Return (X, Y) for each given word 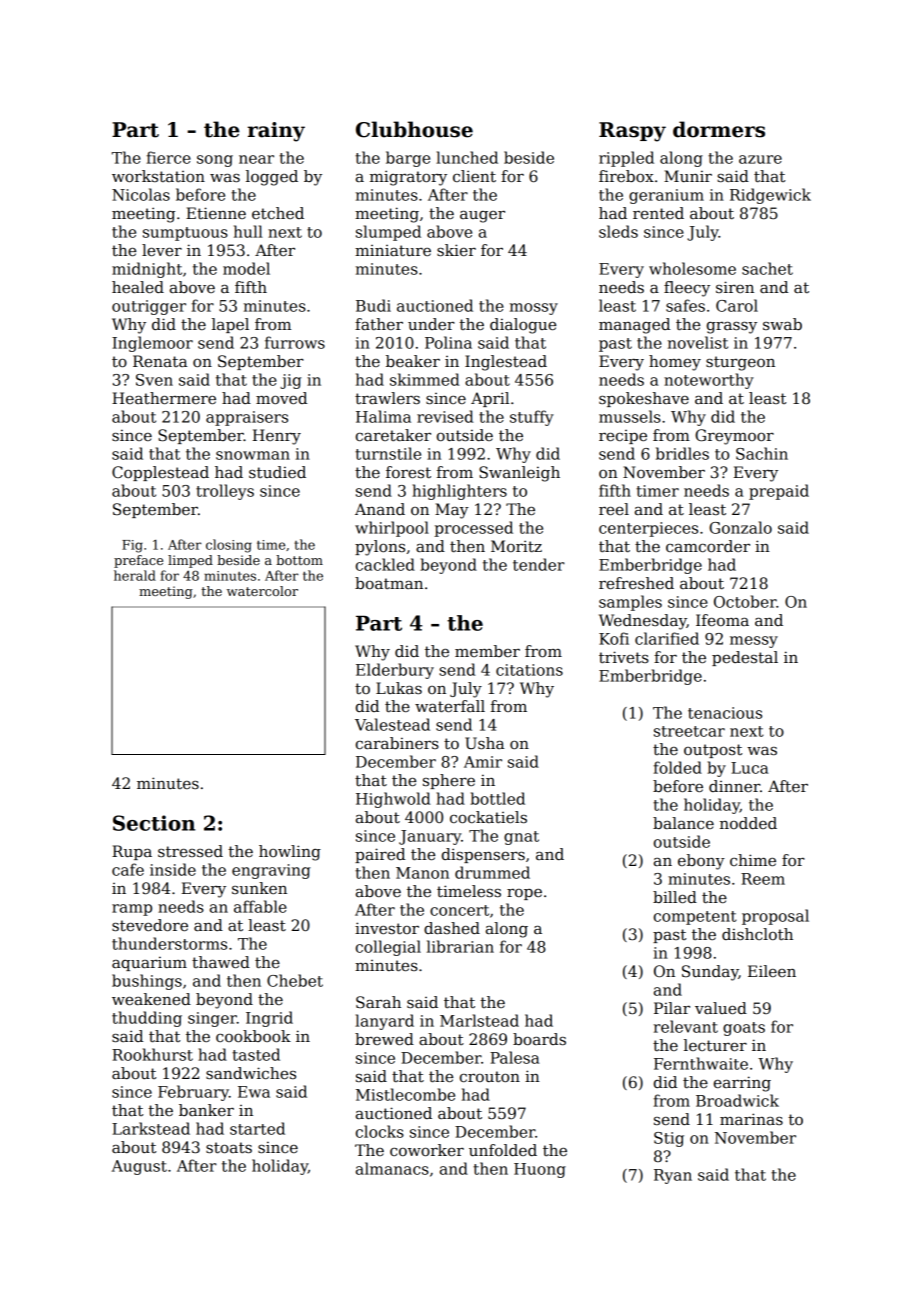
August (139, 1167)
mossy (534, 309)
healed (138, 287)
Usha (484, 743)
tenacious (725, 713)
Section (154, 823)
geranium (666, 196)
